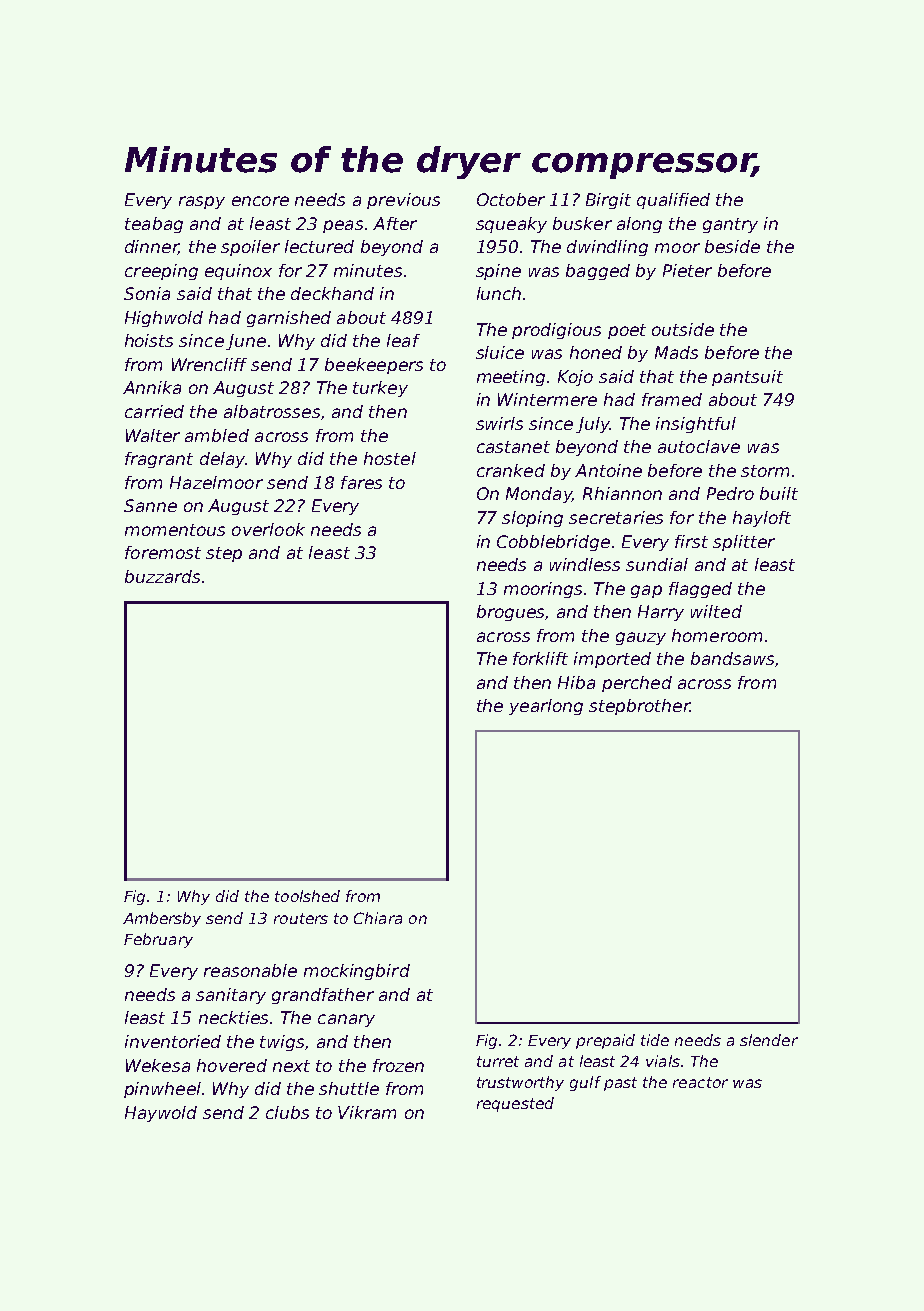  Describe the element at coordinates (268, 529) in the screenshot. I see `overlook` at that location.
